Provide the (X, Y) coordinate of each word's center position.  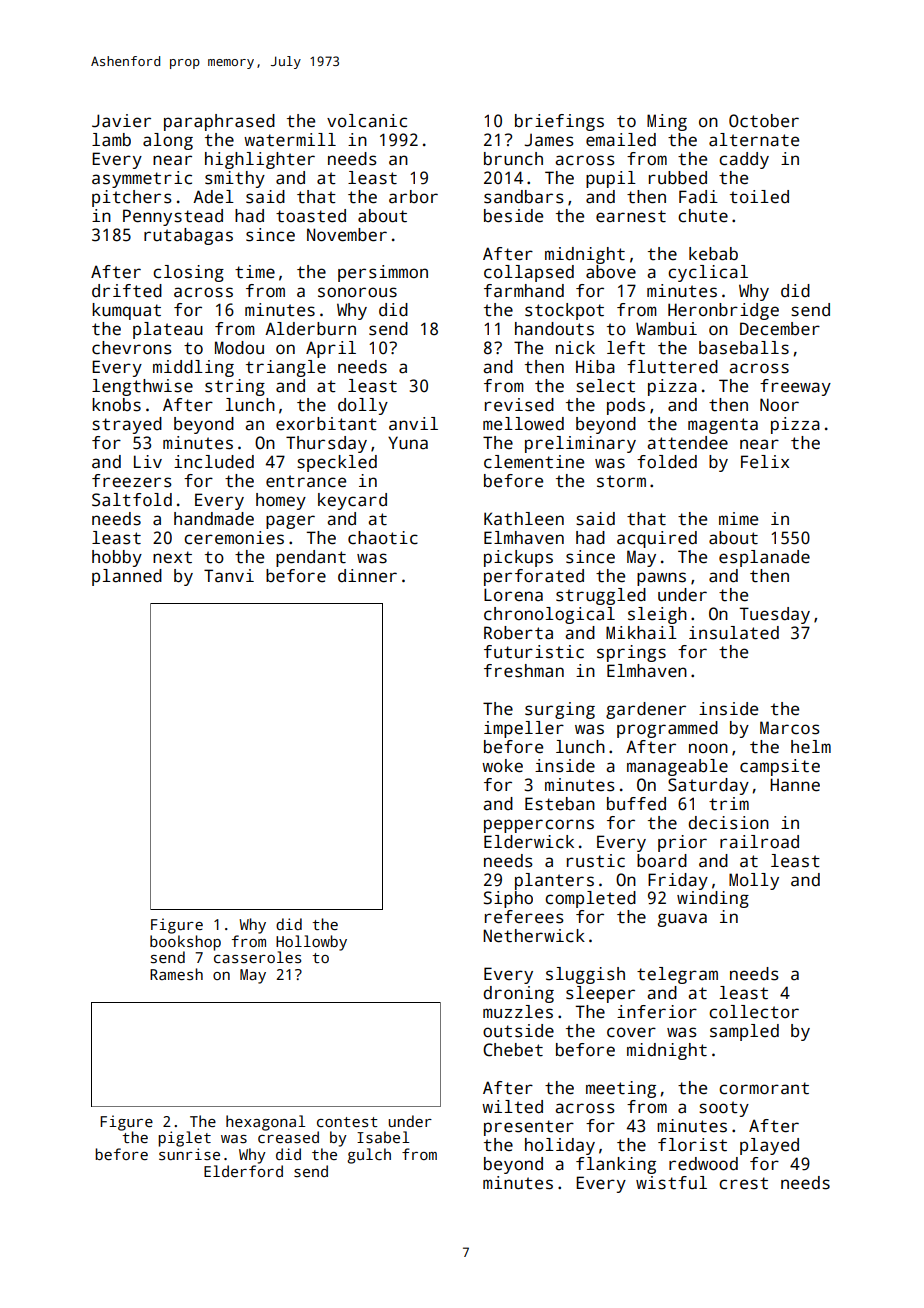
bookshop (185, 943)
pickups (518, 558)
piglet (184, 1139)
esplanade (764, 558)
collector (754, 1012)
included (214, 462)
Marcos (790, 728)
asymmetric (142, 179)
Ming (667, 122)
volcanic (367, 121)
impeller (524, 729)
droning (518, 994)
